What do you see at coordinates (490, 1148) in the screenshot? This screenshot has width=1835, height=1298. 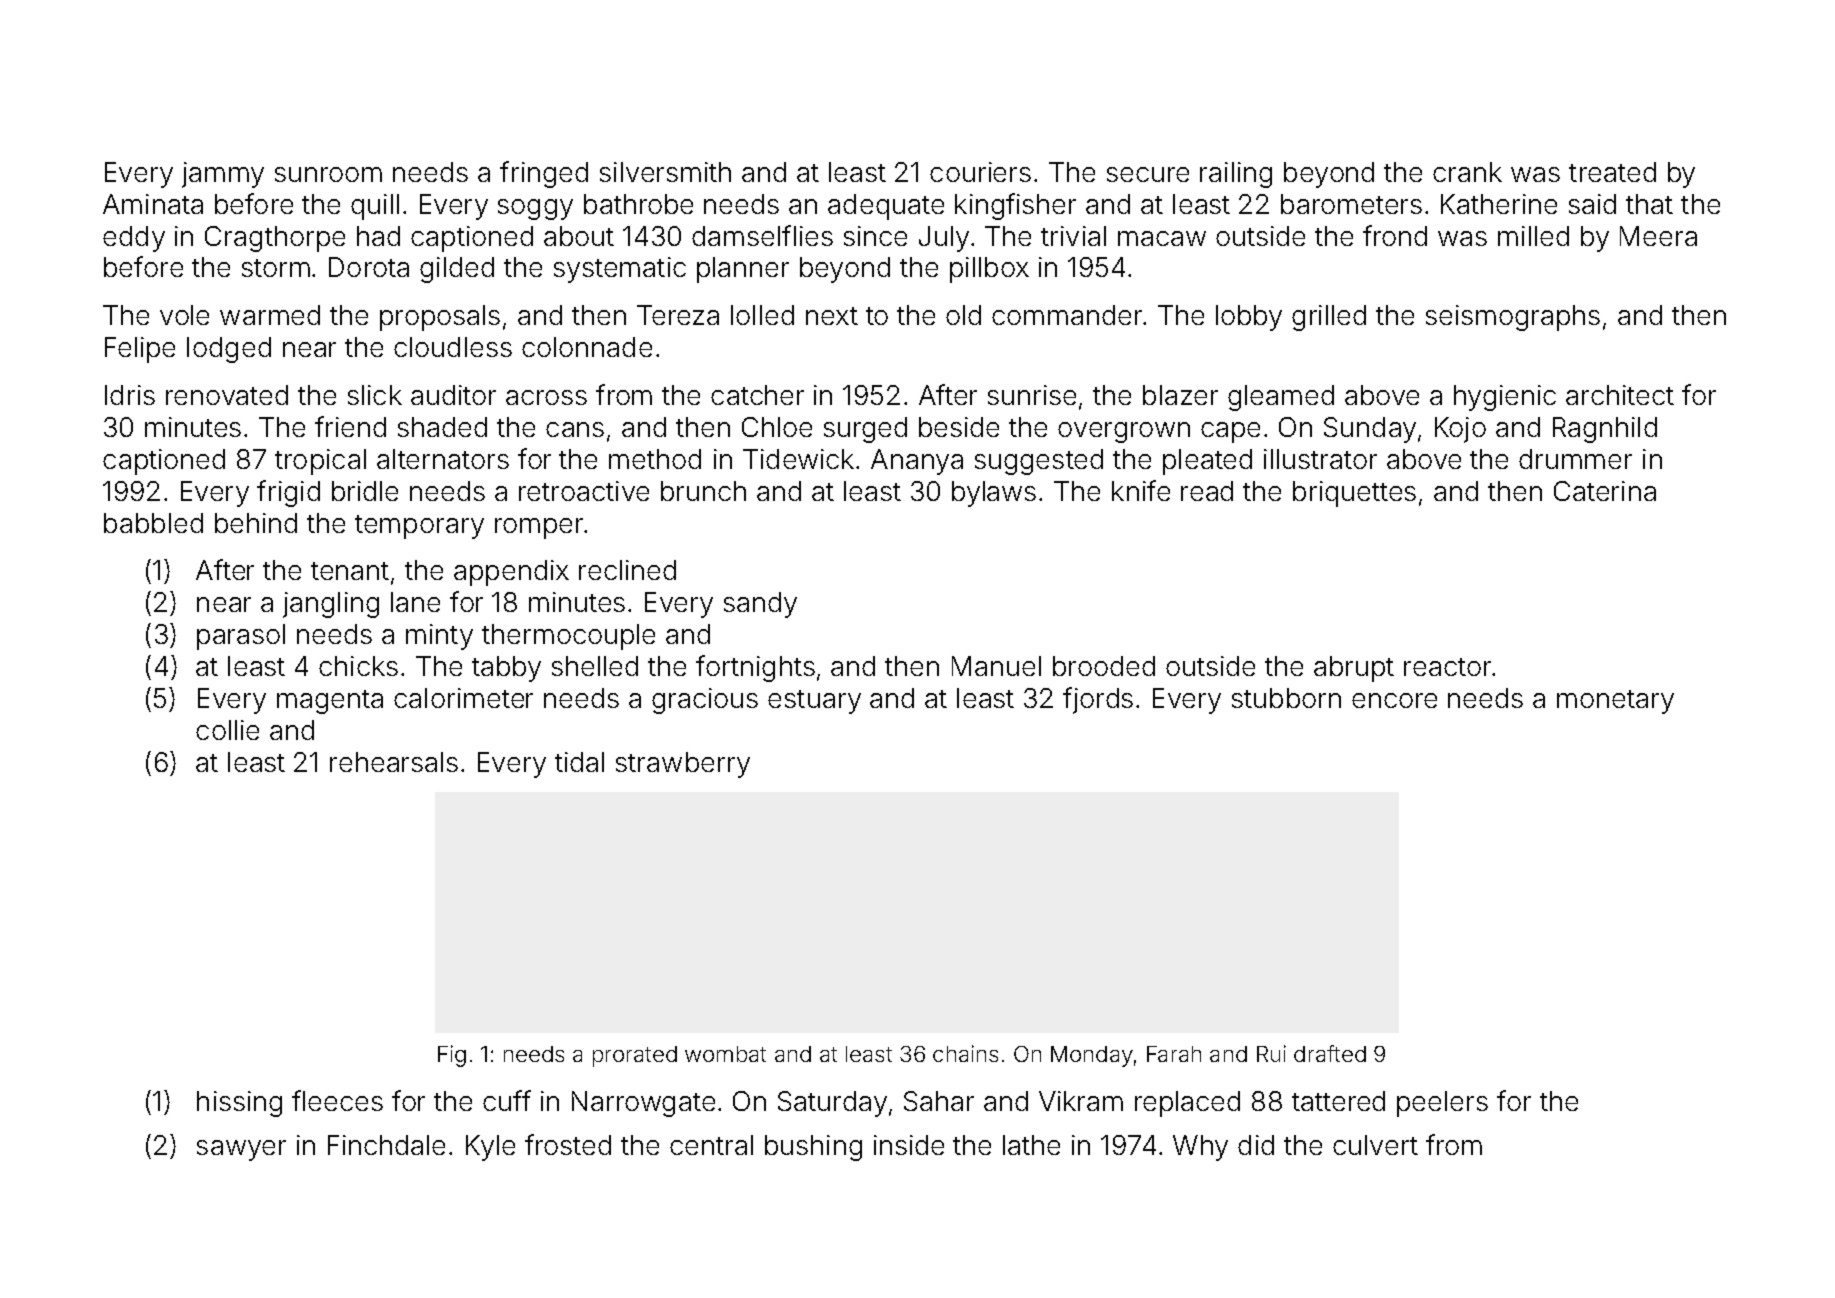 I see `Kyle` at bounding box center [490, 1148].
